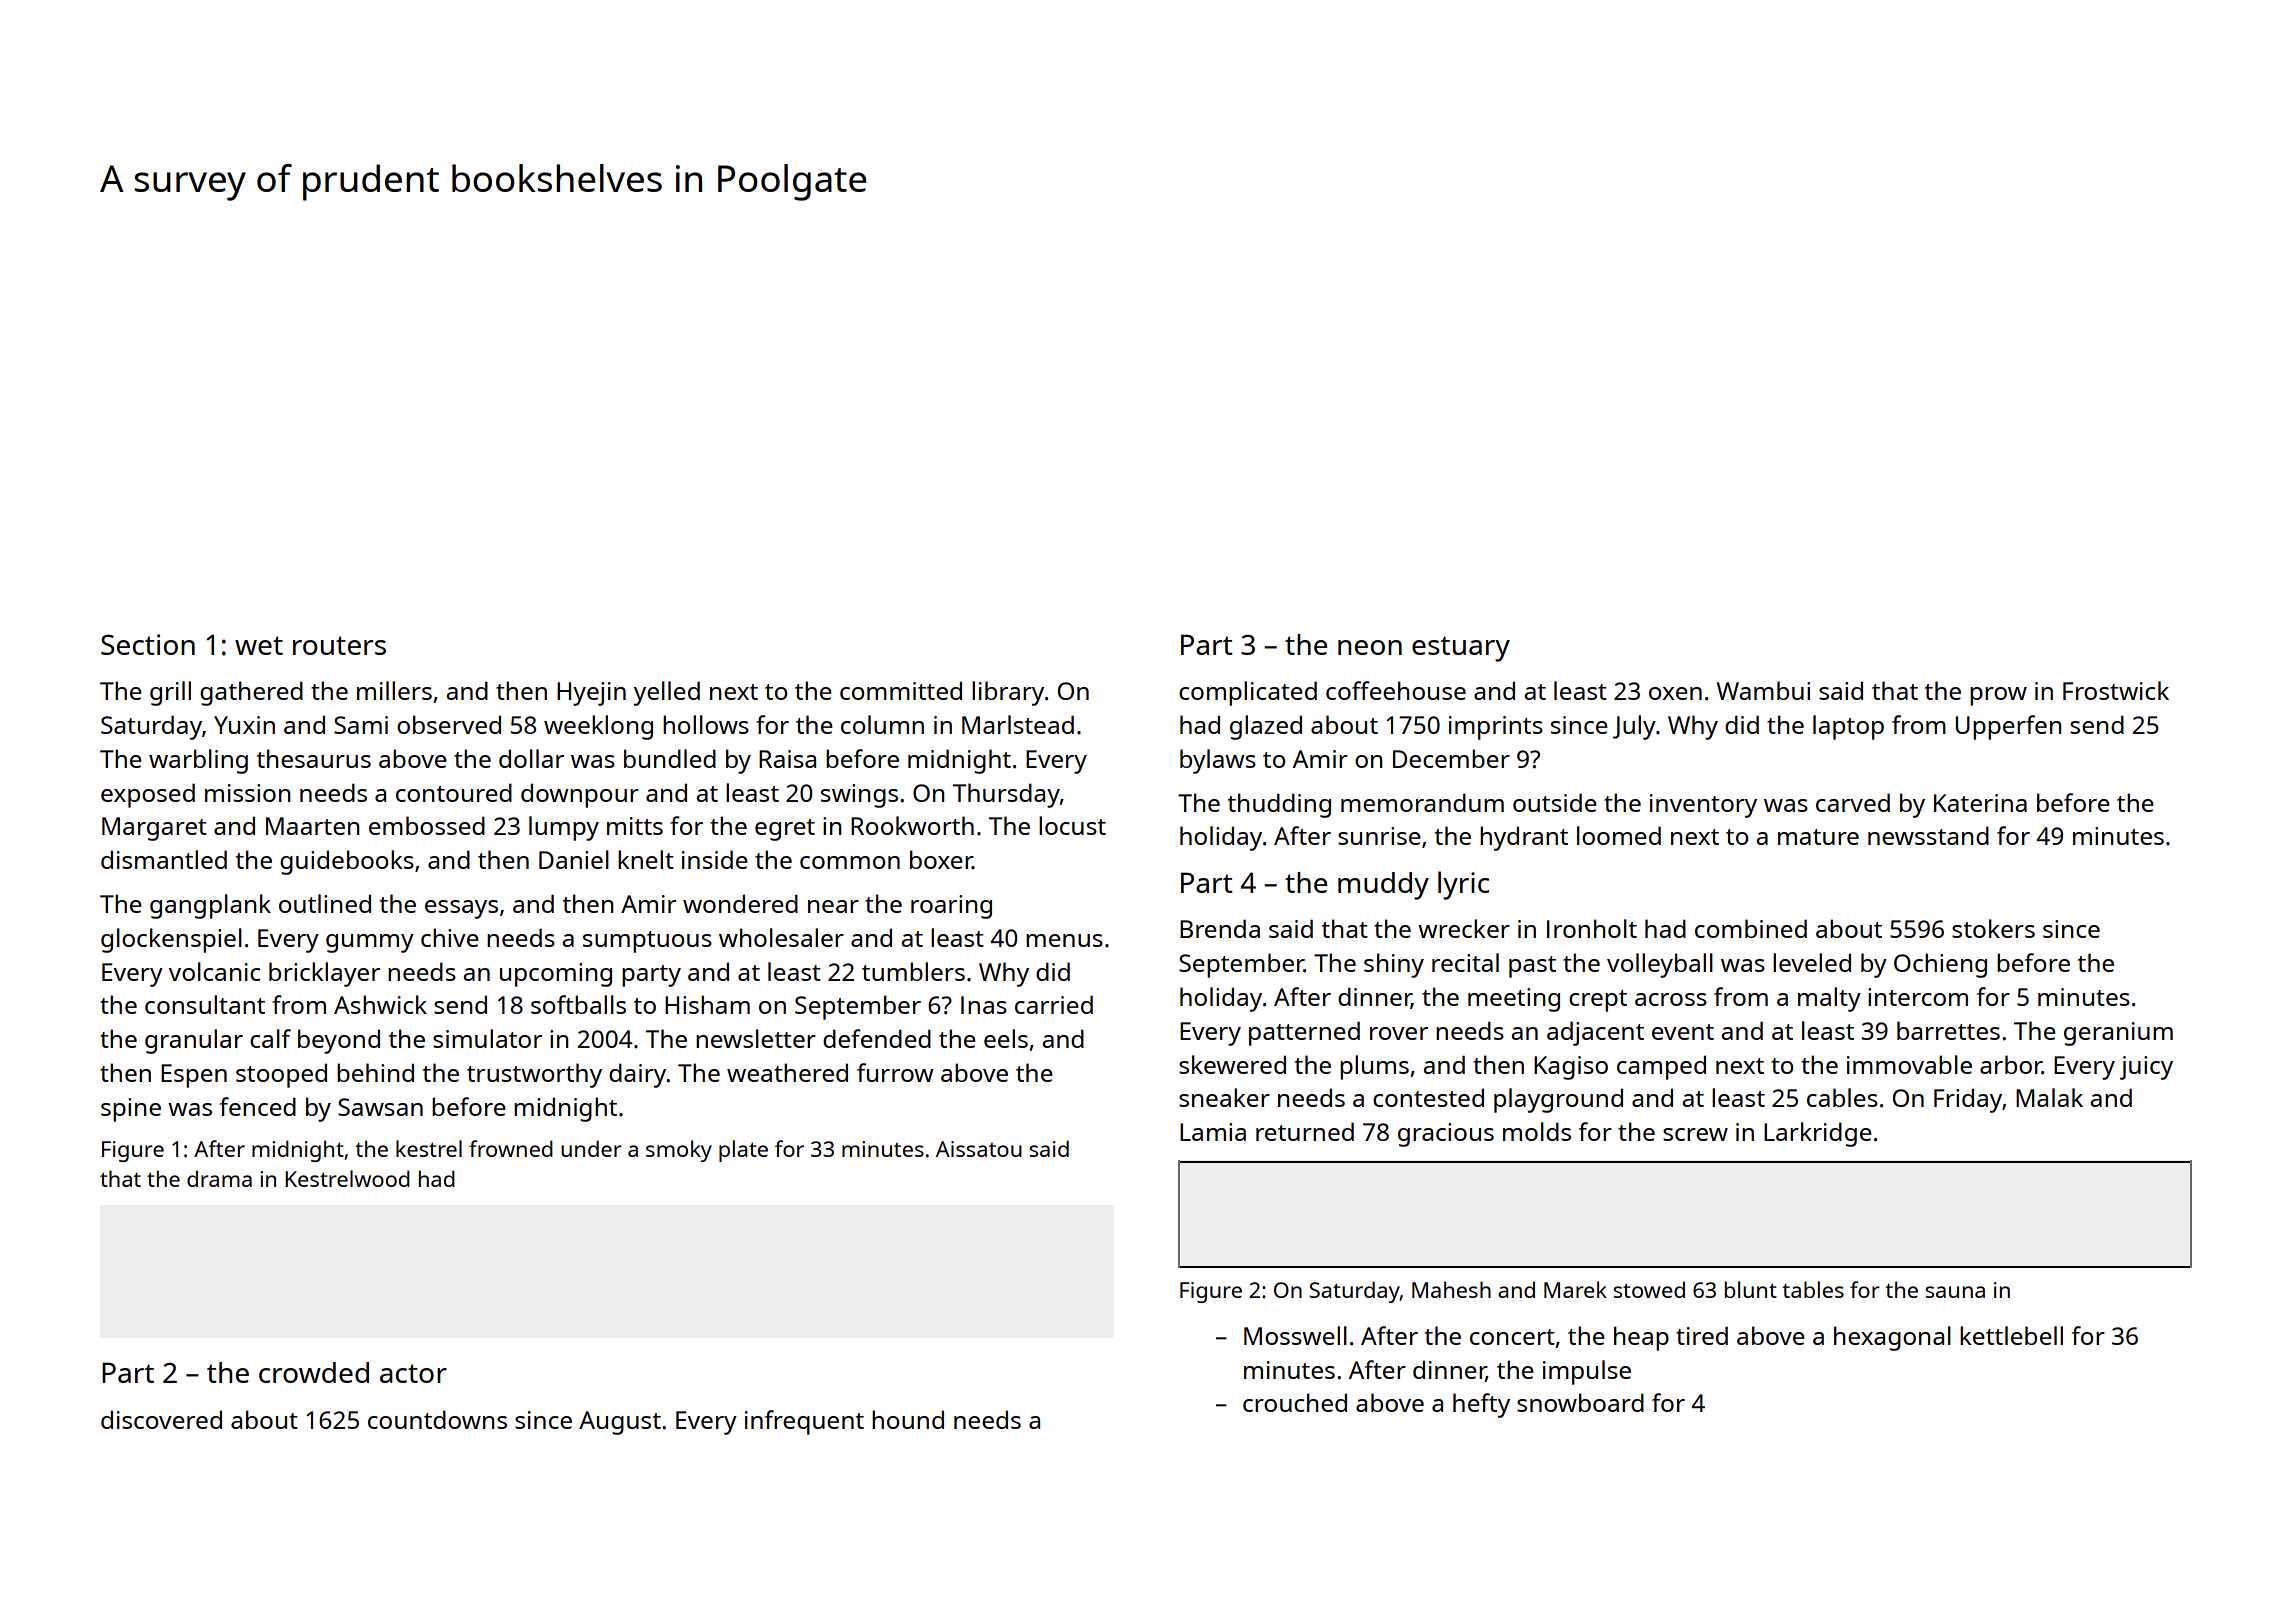  Describe the element at coordinates (2116, 690) in the document. I see `Frostwick` at that location.
